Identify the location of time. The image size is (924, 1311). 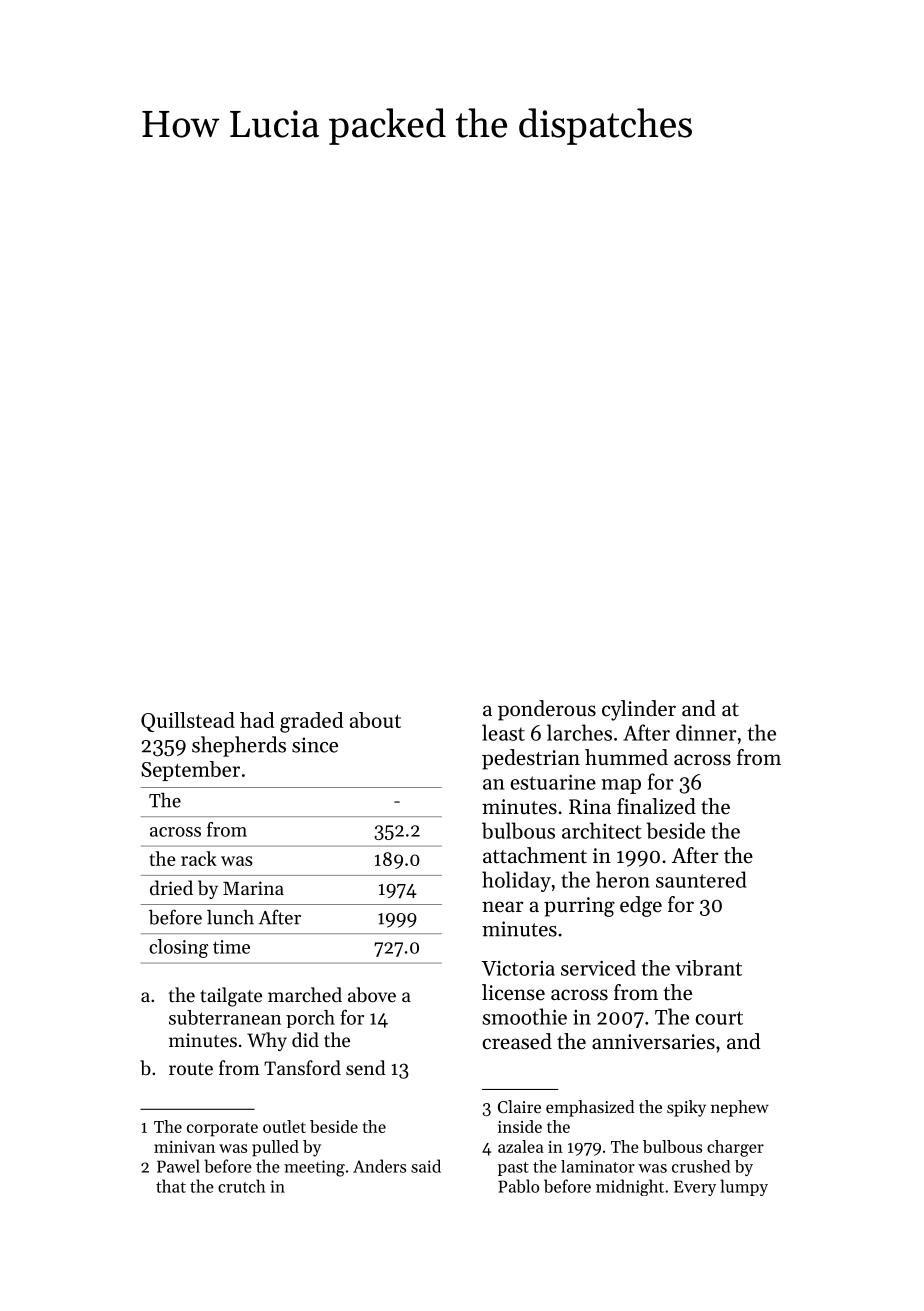
(231, 947).
